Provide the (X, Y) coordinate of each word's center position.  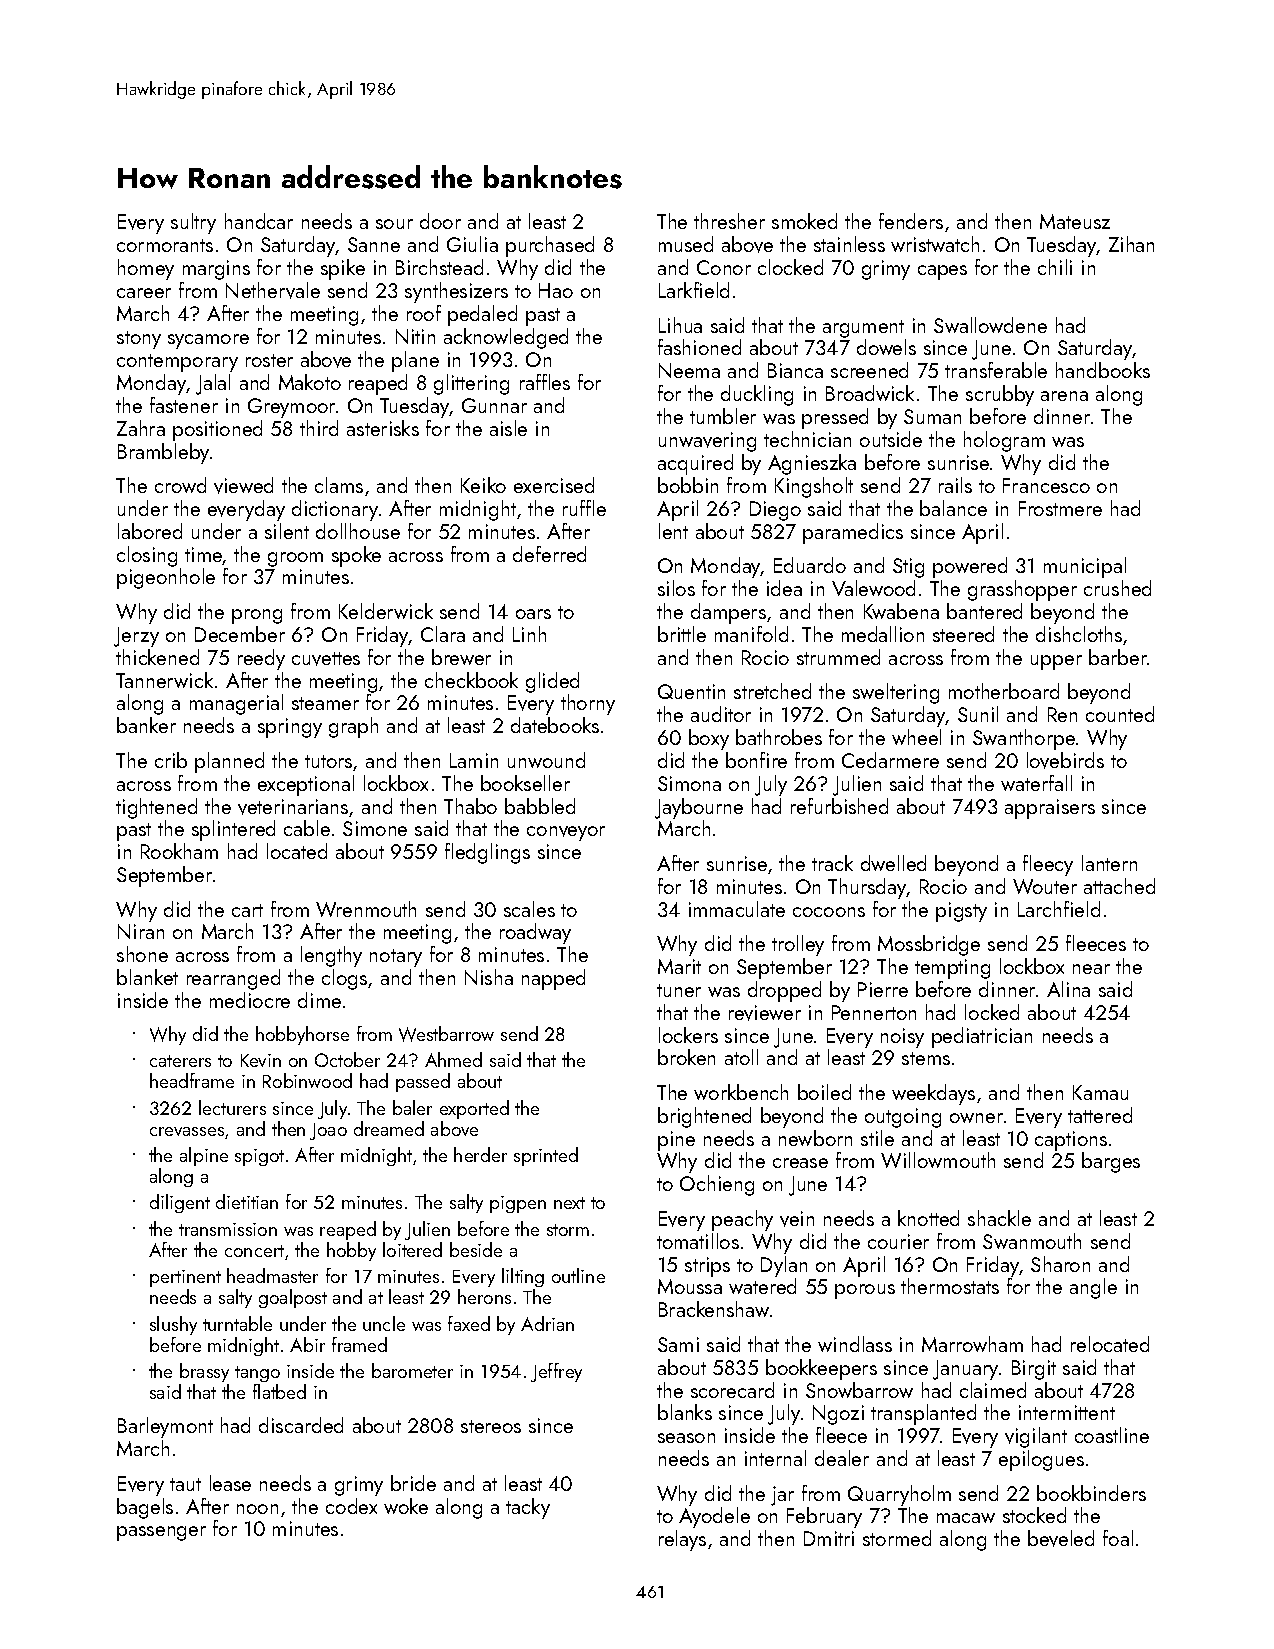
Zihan (1131, 244)
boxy (709, 739)
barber (1118, 657)
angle (1093, 1288)
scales (529, 909)
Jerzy (136, 637)
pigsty (961, 912)
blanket (147, 977)
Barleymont (165, 1427)
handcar (259, 221)
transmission (228, 1229)
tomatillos (698, 1241)
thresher (729, 221)
